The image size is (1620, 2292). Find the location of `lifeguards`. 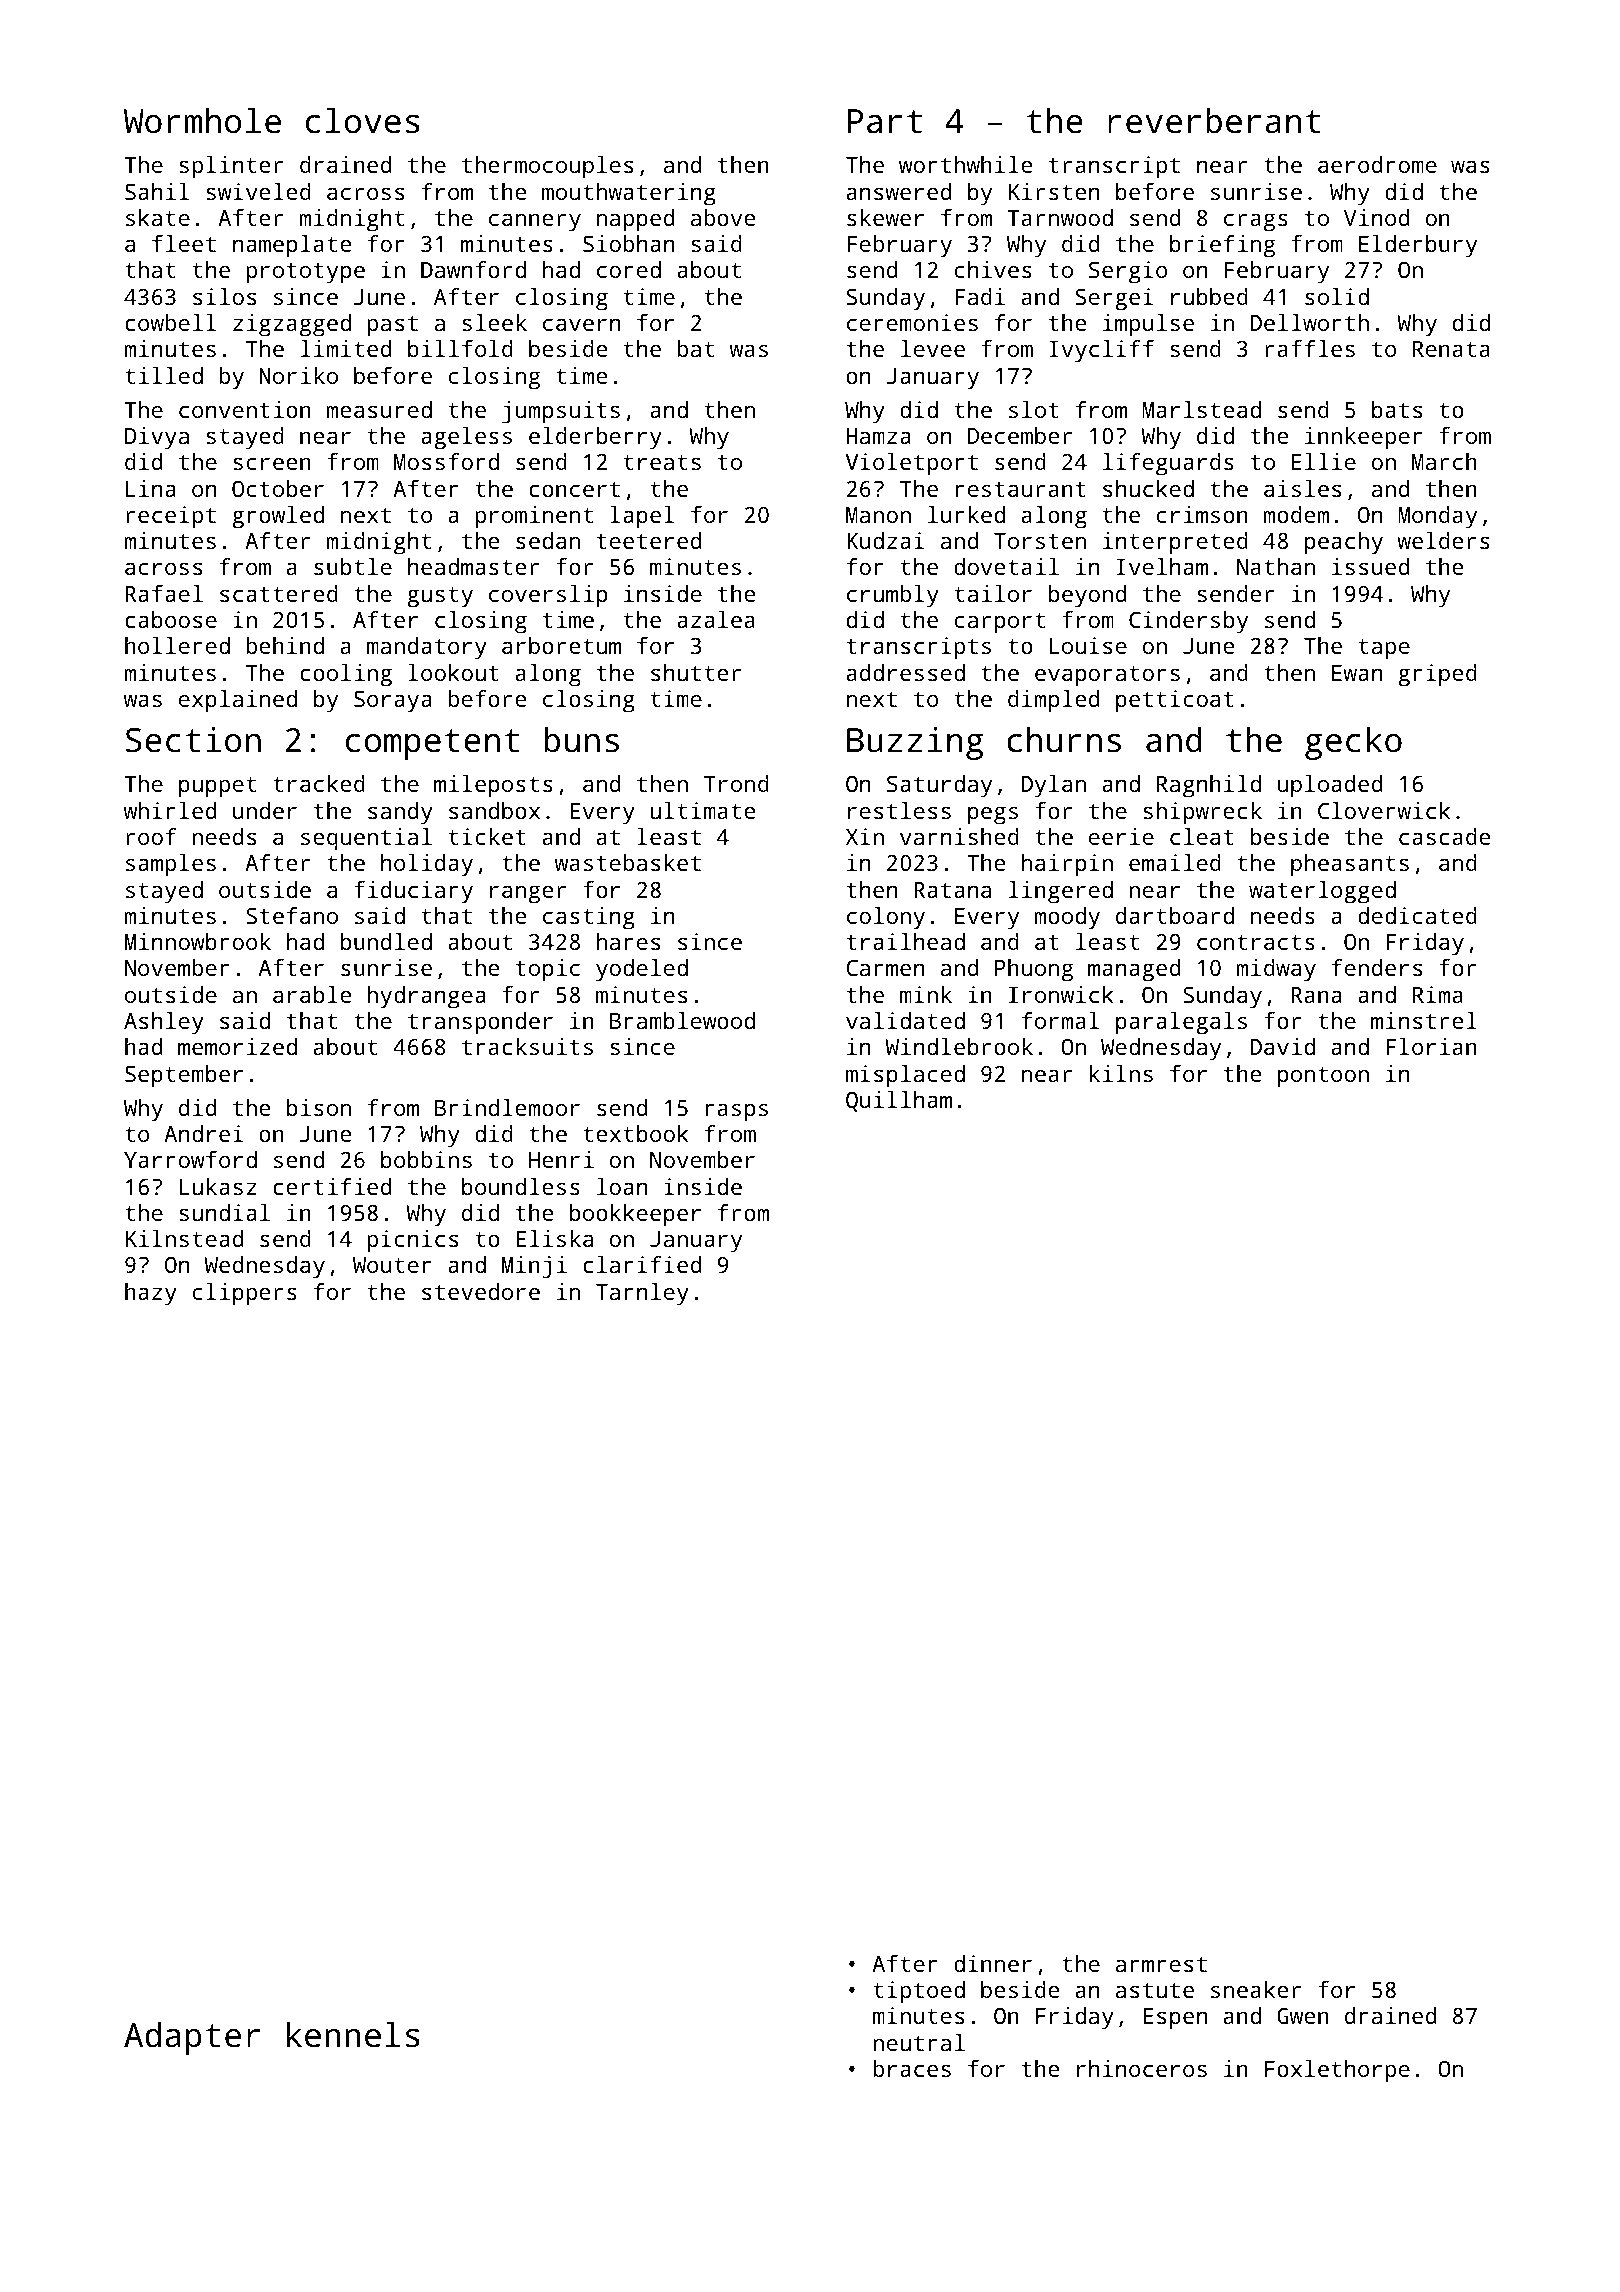

lifeguards is located at coordinates (1168, 464).
